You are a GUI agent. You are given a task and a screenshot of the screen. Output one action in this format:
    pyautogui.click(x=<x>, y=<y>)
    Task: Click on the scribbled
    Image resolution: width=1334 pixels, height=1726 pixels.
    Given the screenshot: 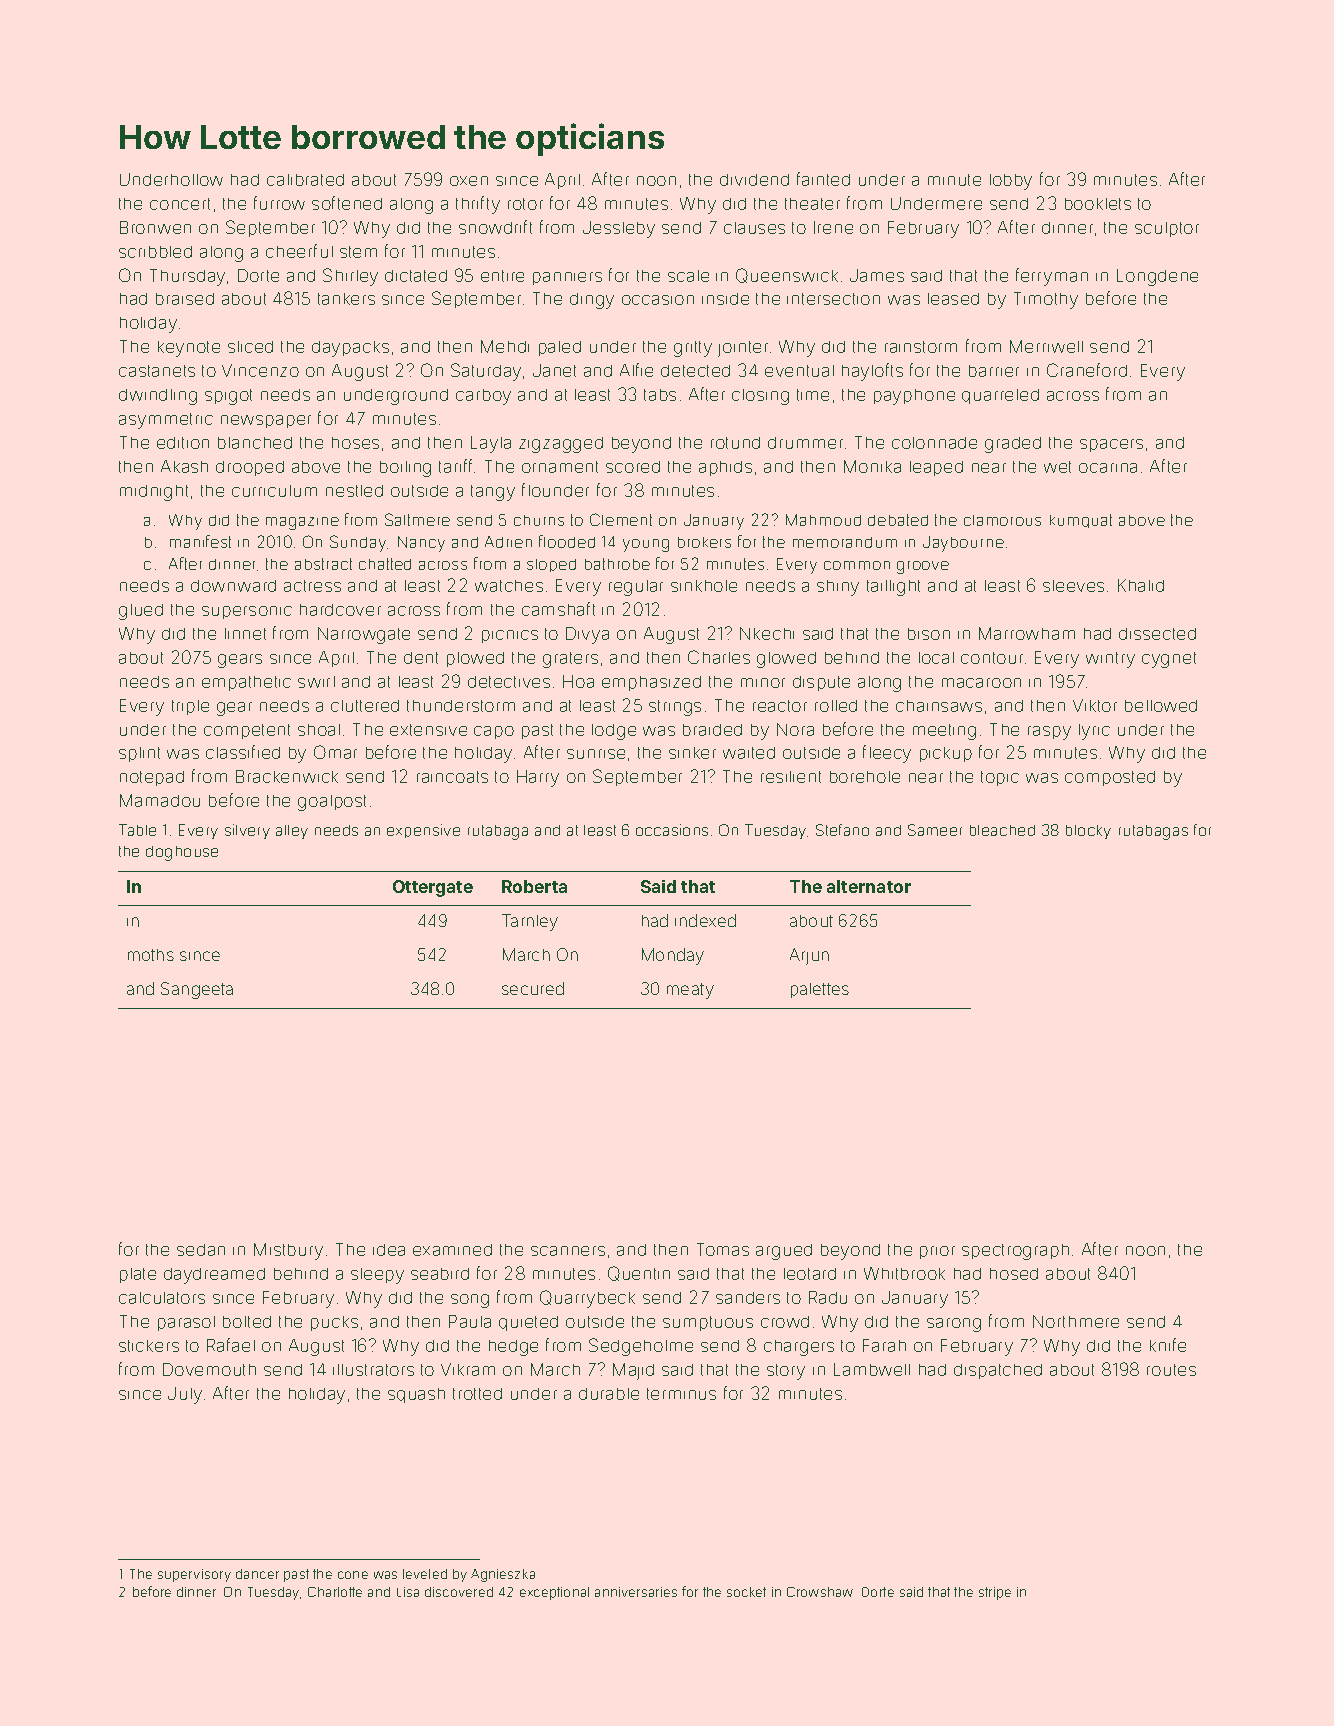 What is the action you would take?
    pyautogui.click(x=155, y=252)
